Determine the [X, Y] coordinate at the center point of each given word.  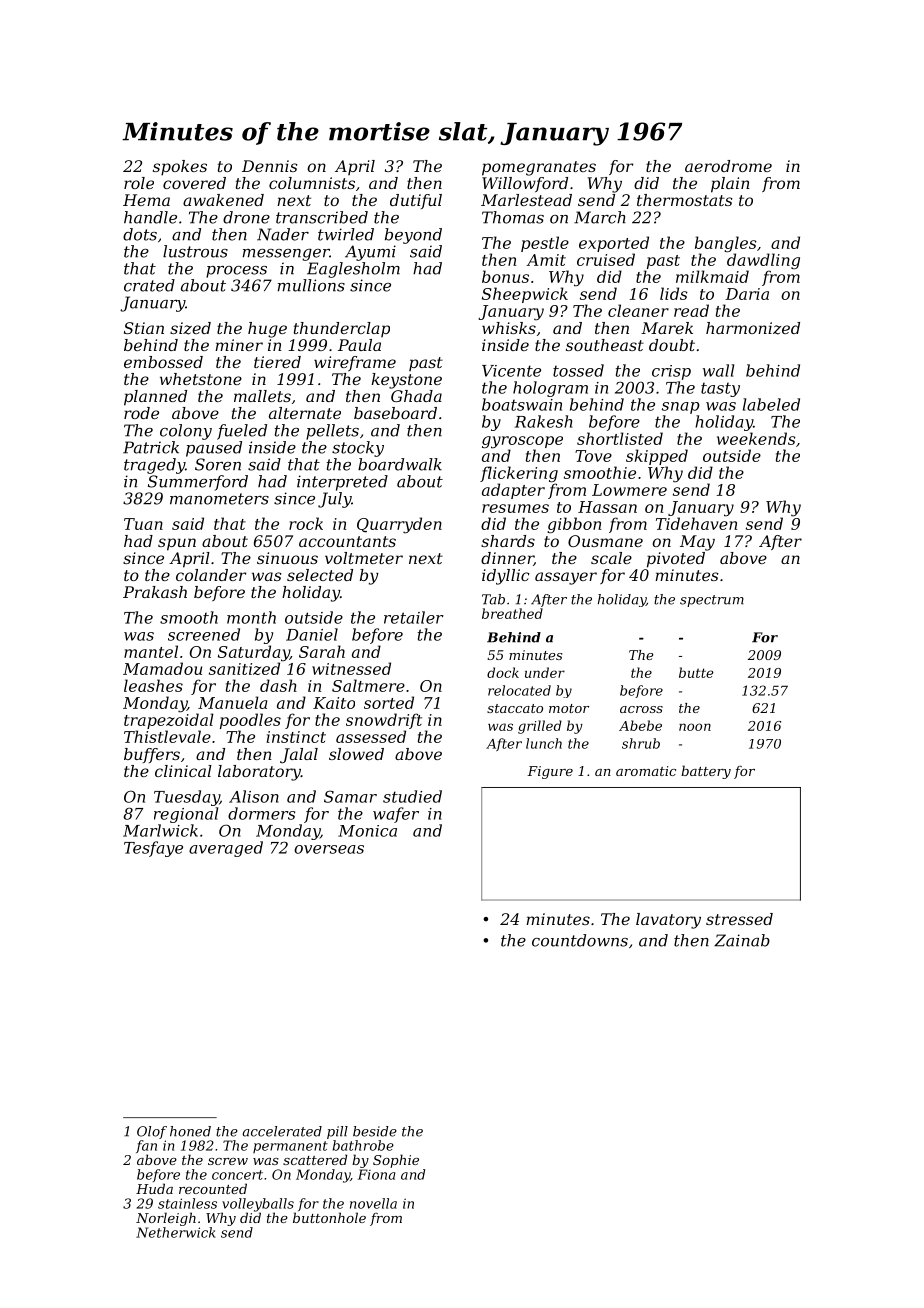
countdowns [580, 940]
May [697, 543]
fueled [242, 432]
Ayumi [370, 253]
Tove [593, 456]
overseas [329, 849]
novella [373, 1203]
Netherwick [176, 1232]
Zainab [742, 940]
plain [730, 185]
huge [267, 330]
